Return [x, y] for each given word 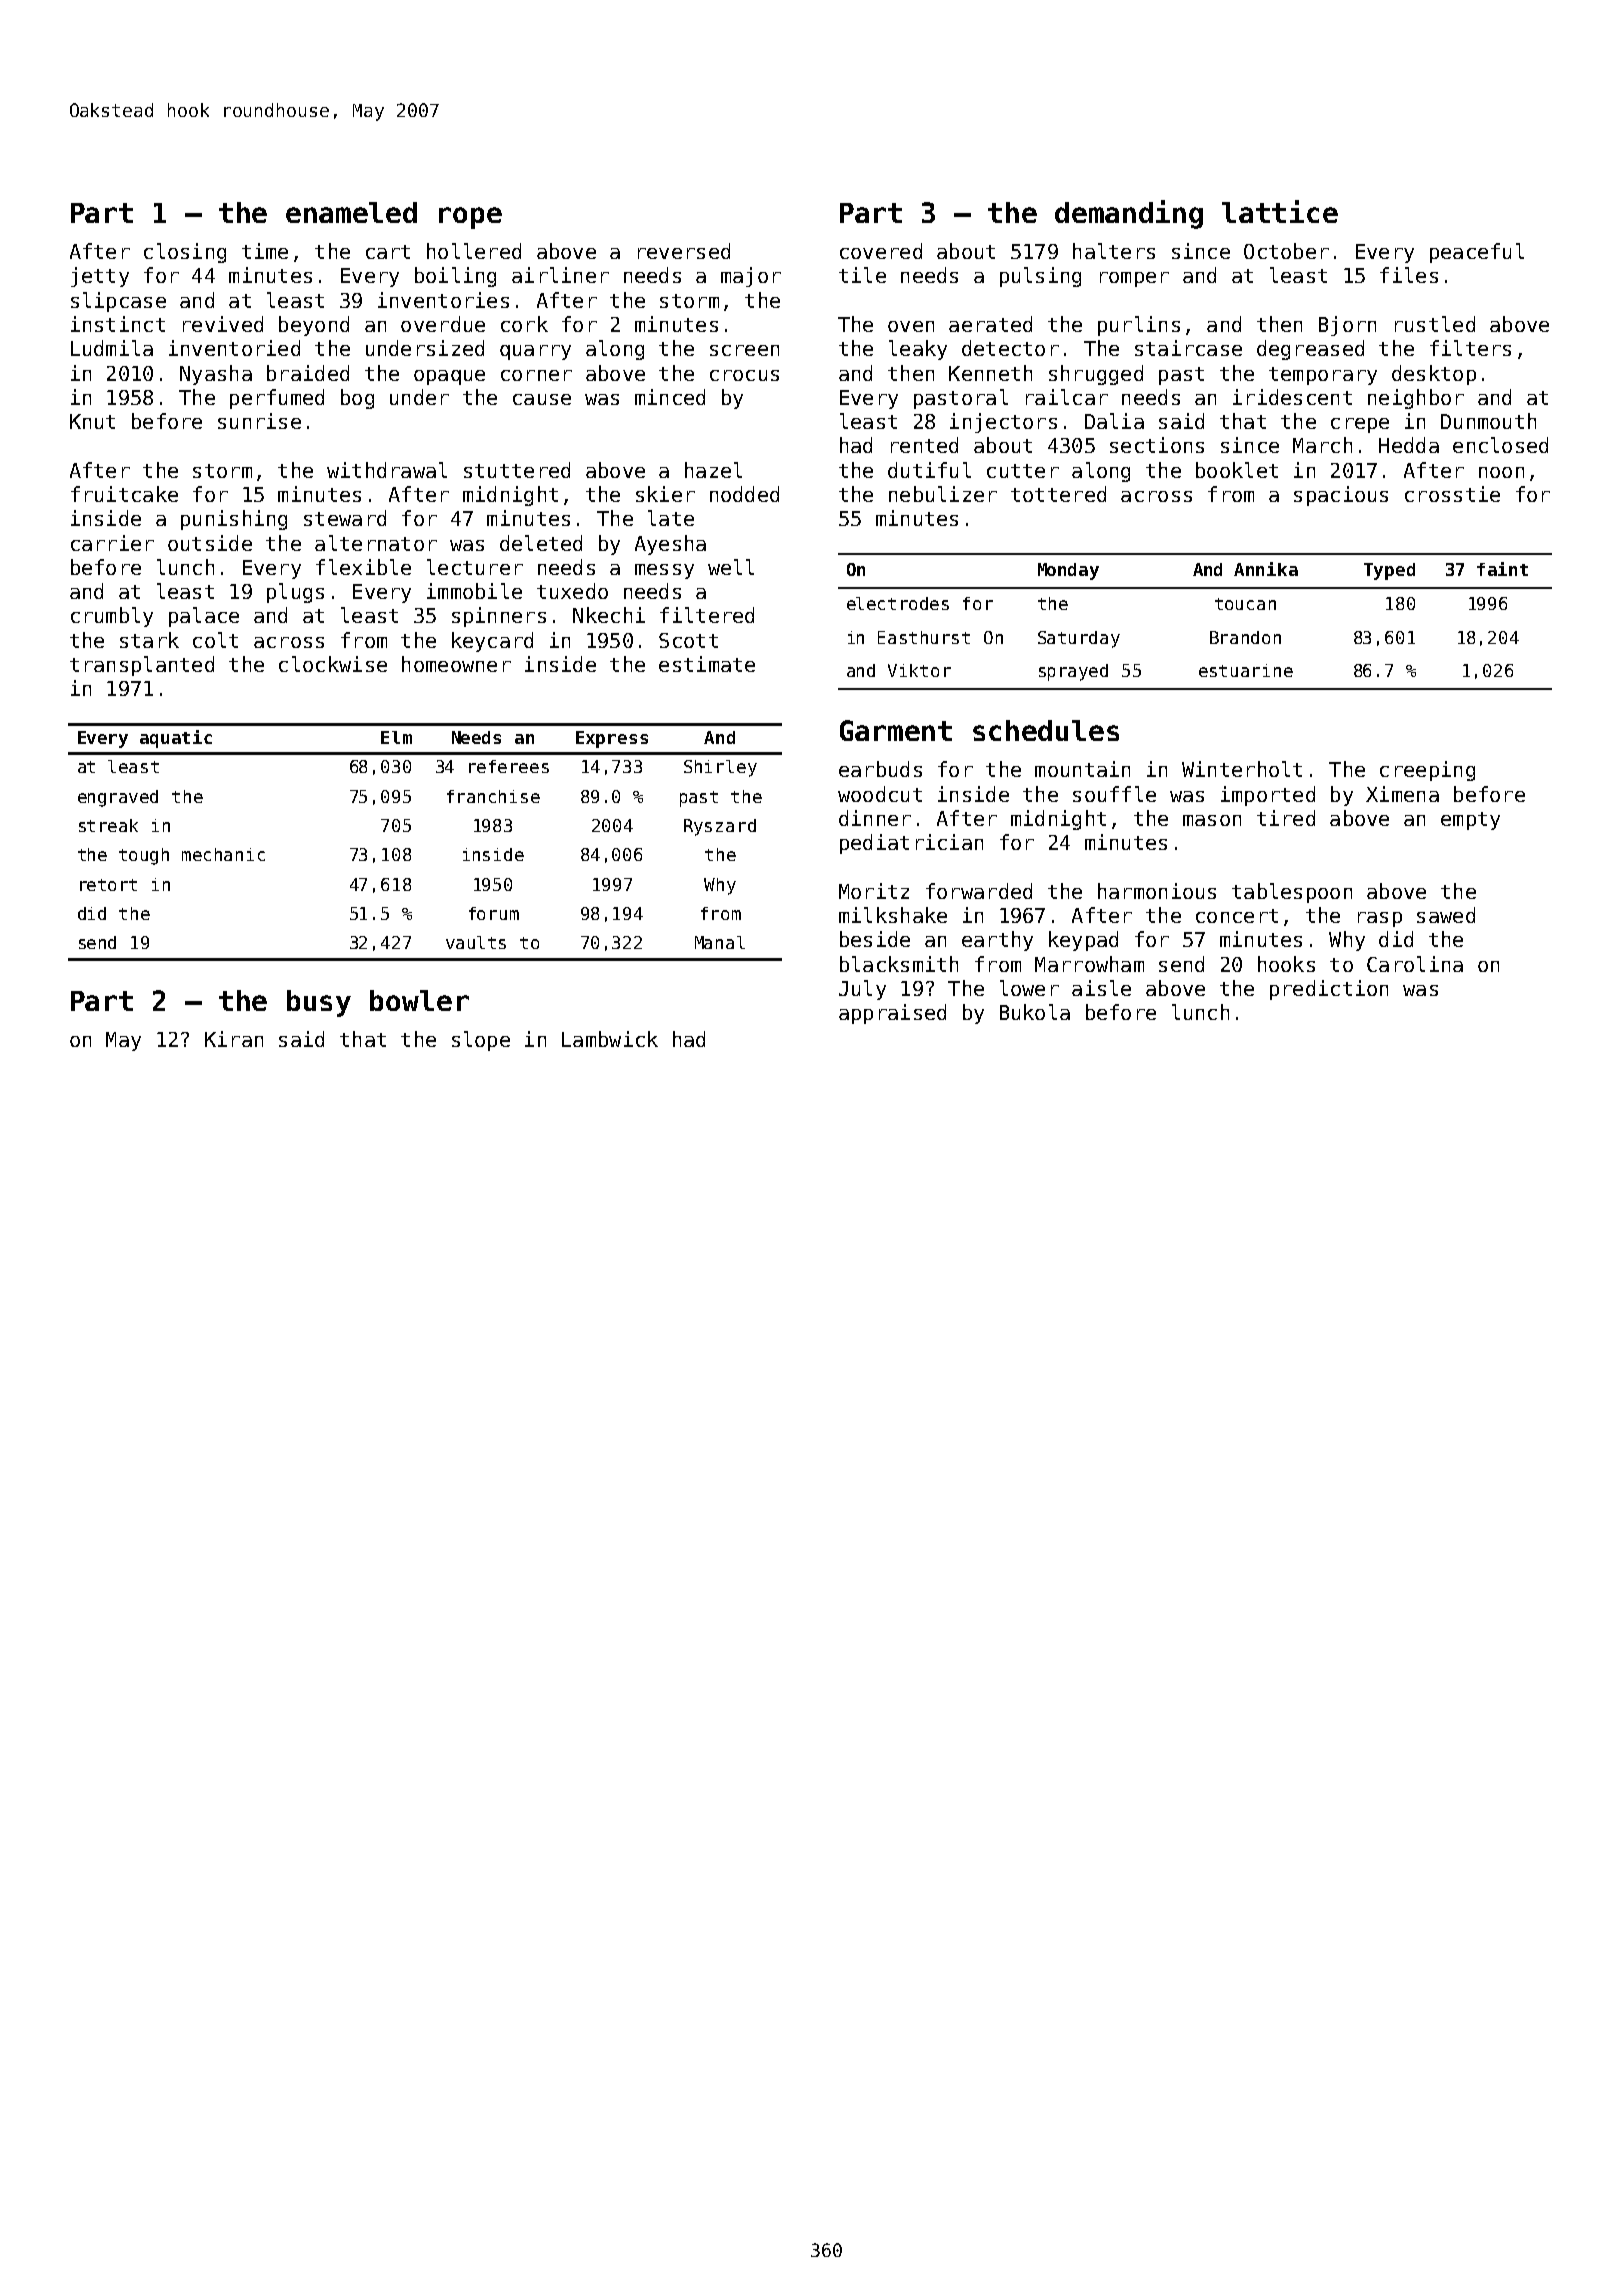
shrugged [1096, 375]
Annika [1266, 569]
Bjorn [1347, 326]
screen [744, 350]
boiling [455, 277]
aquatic [176, 739]
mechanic [223, 854]
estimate [707, 664]
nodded [744, 494]
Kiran [234, 1039]
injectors [1003, 423]
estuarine [1246, 670]
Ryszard [720, 827]
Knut [92, 421]
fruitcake [124, 494]
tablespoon [1292, 893]
